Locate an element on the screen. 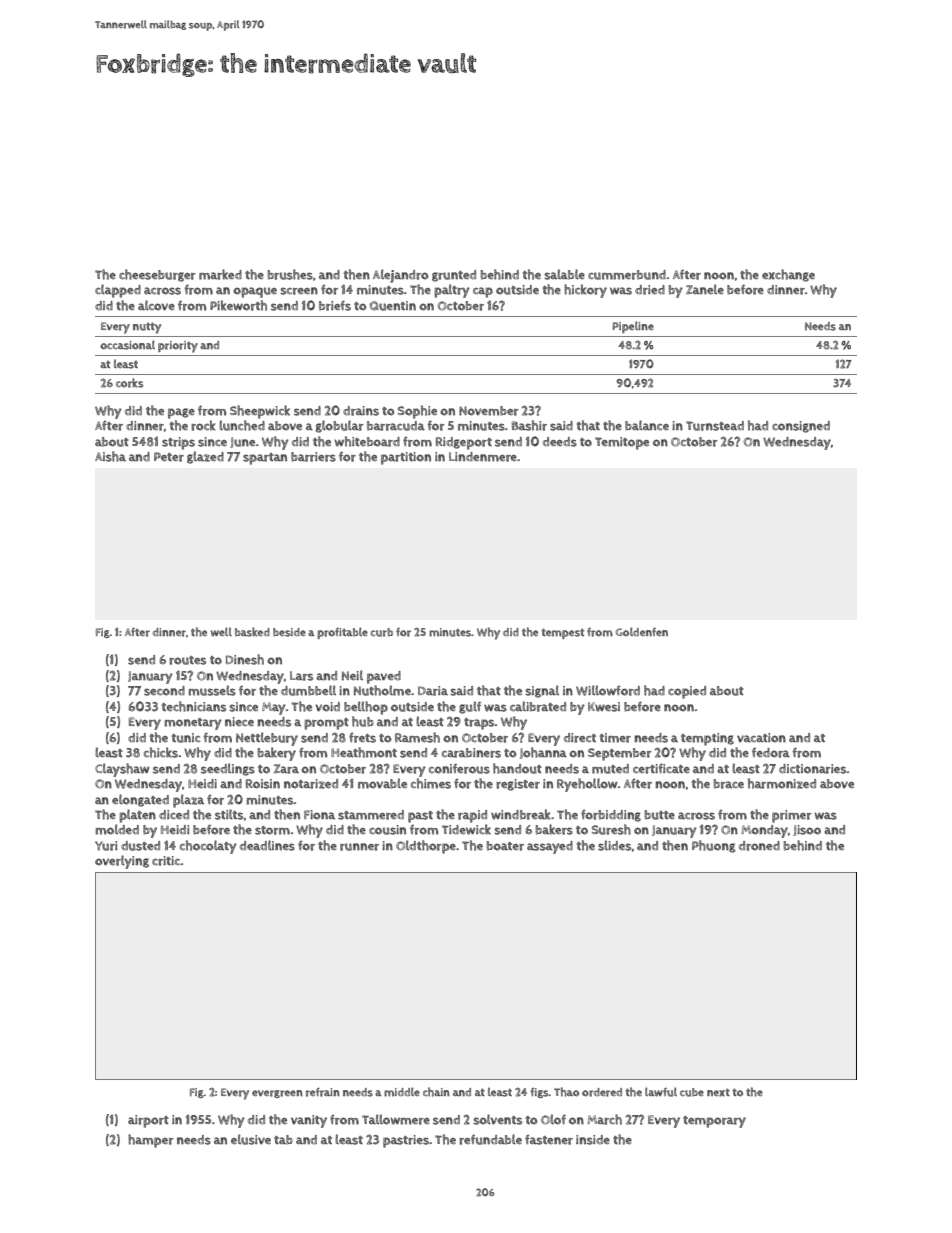 Image resolution: width=952 pixels, height=1233 pixels. droned is located at coordinates (759, 846).
